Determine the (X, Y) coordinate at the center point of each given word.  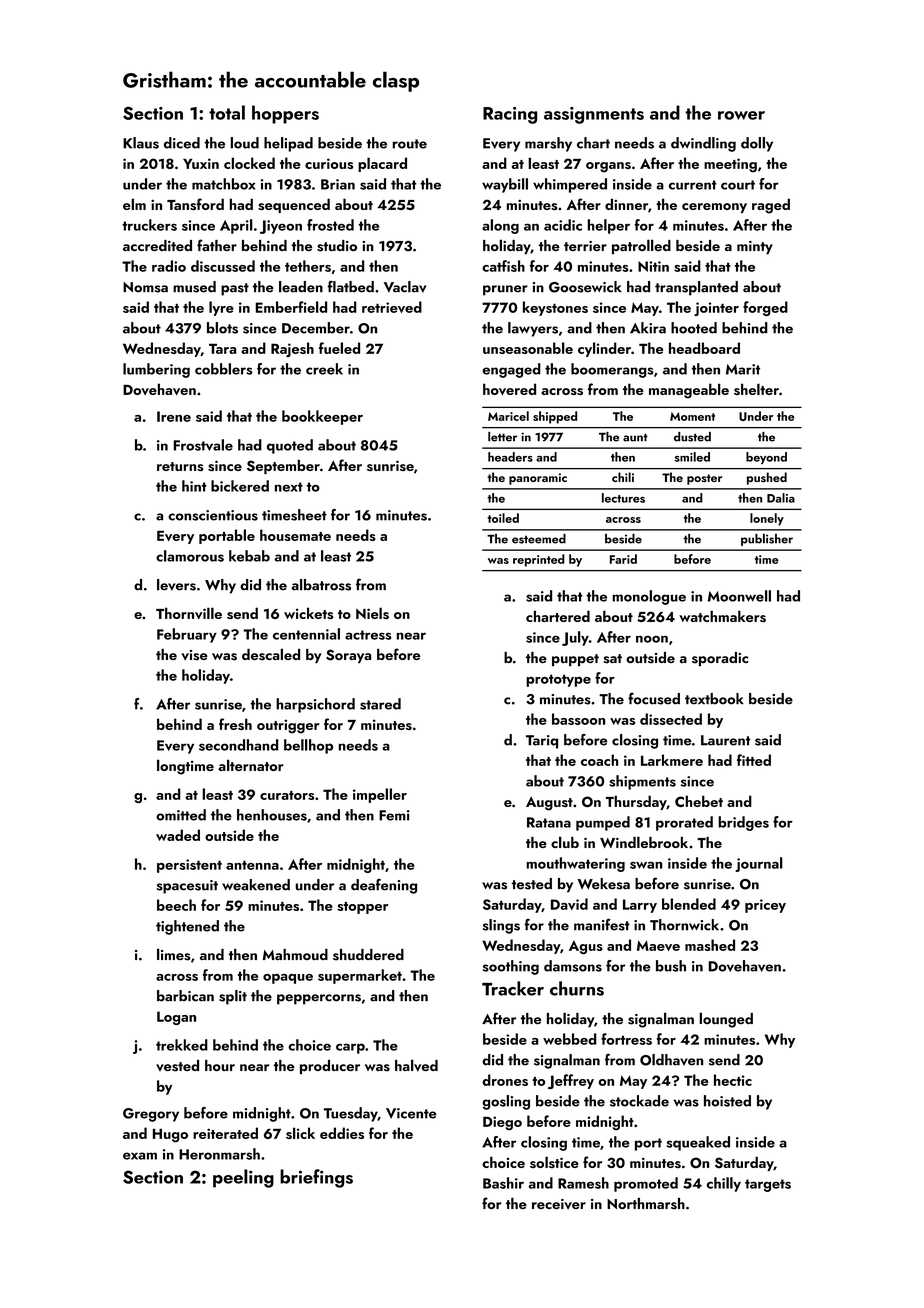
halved (416, 1065)
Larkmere (672, 760)
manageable (689, 391)
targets (768, 1185)
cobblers (224, 369)
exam (140, 1156)
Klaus (141, 143)
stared (380, 704)
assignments (594, 115)
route (409, 144)
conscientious (213, 515)
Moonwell (739, 596)
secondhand (238, 745)
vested (177, 1066)
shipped (555, 417)
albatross (321, 585)
